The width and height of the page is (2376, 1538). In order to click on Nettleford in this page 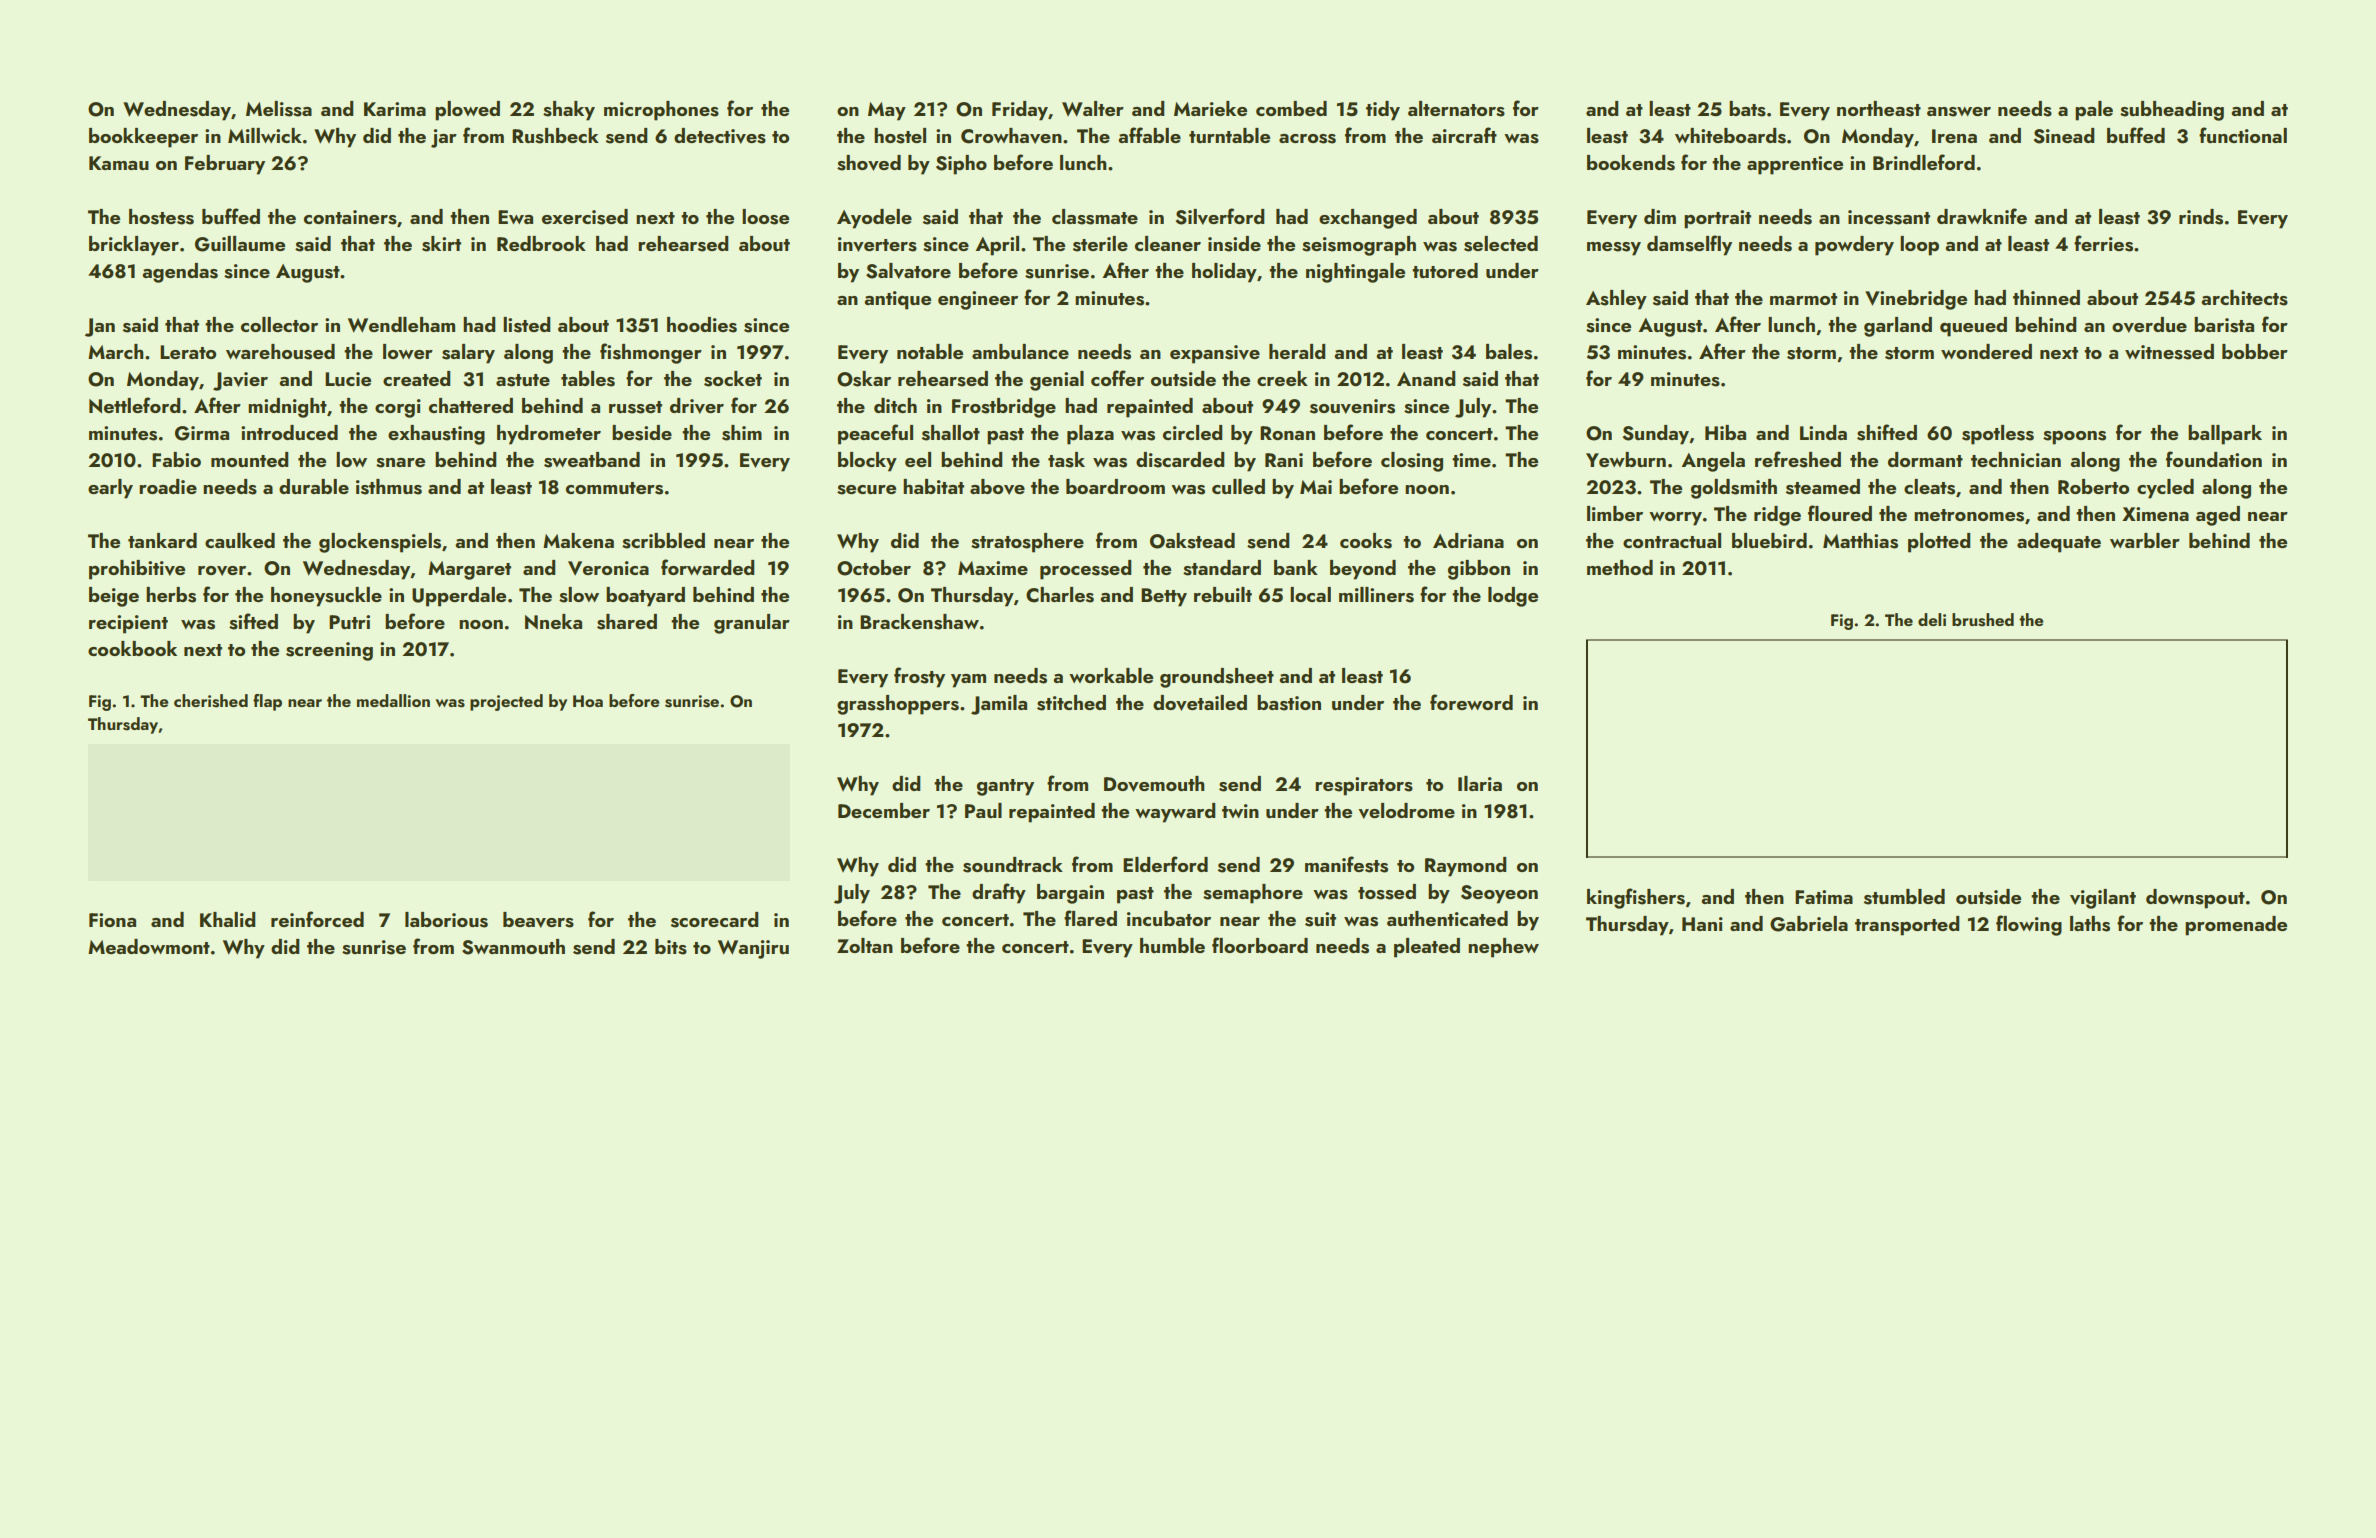, I will do `click(135, 405)`.
